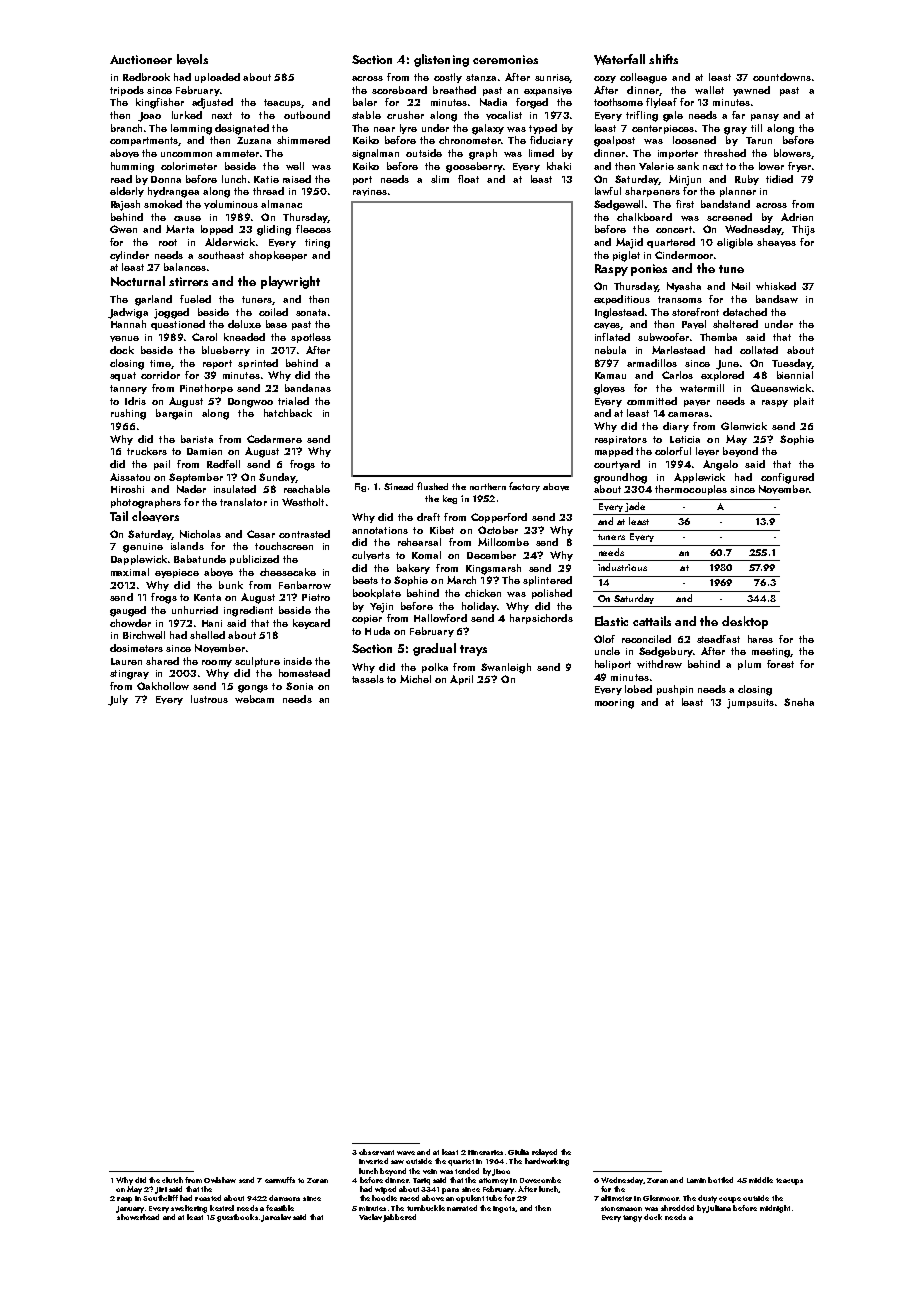 The width and height of the screenshot is (924, 1308). What do you see at coordinates (750, 704) in the screenshot?
I see `jumpsuits` at bounding box center [750, 704].
